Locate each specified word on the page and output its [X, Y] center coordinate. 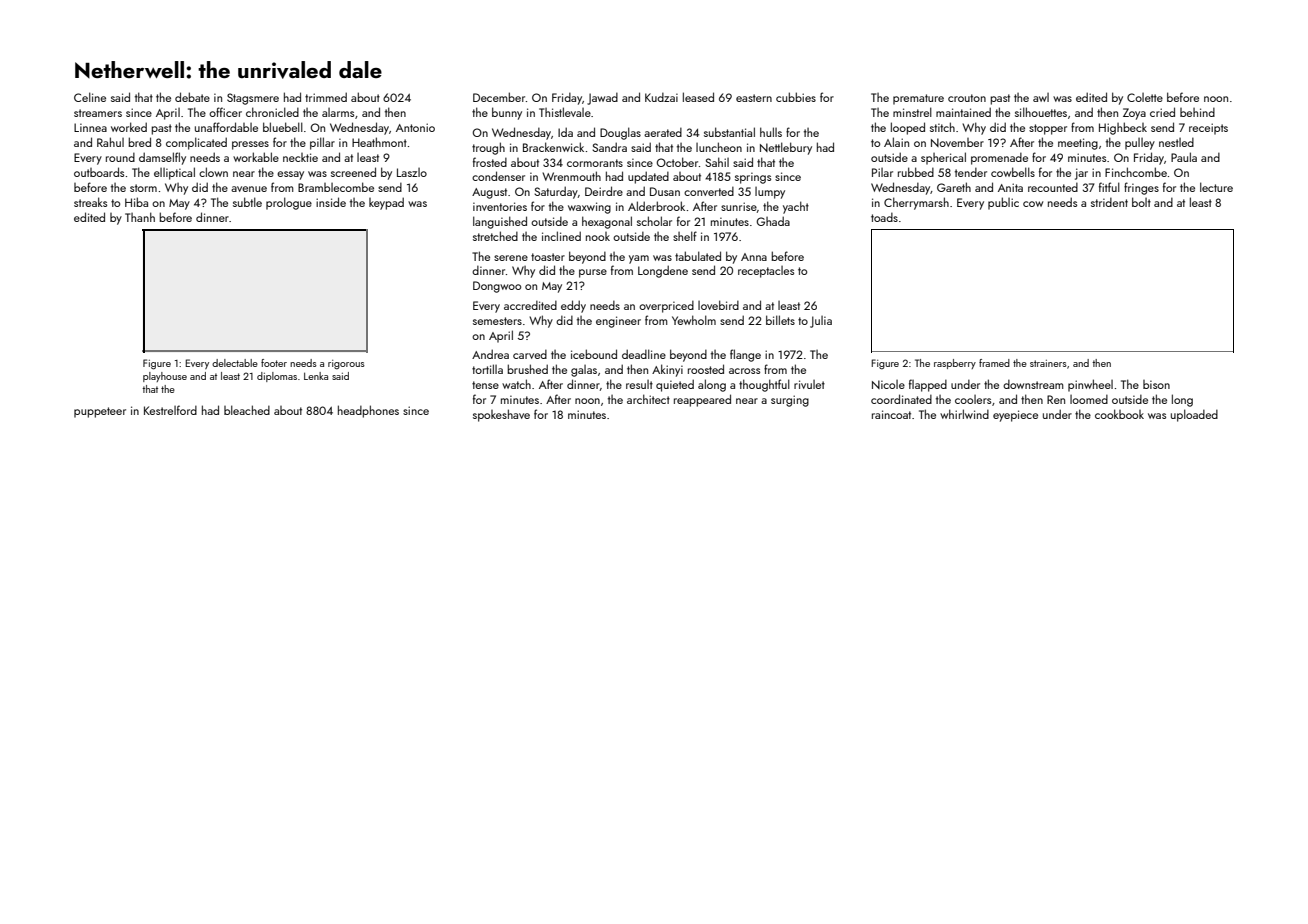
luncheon [719, 147]
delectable [235, 363]
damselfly [162, 158]
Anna [754, 257]
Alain [896, 142]
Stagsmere [253, 99]
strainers [1048, 363]
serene [511, 258]
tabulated [698, 256]
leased [698, 97]
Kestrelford [170, 410]
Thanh [140, 217]
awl [1041, 97]
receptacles [766, 272]
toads [884, 217]
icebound [594, 354]
